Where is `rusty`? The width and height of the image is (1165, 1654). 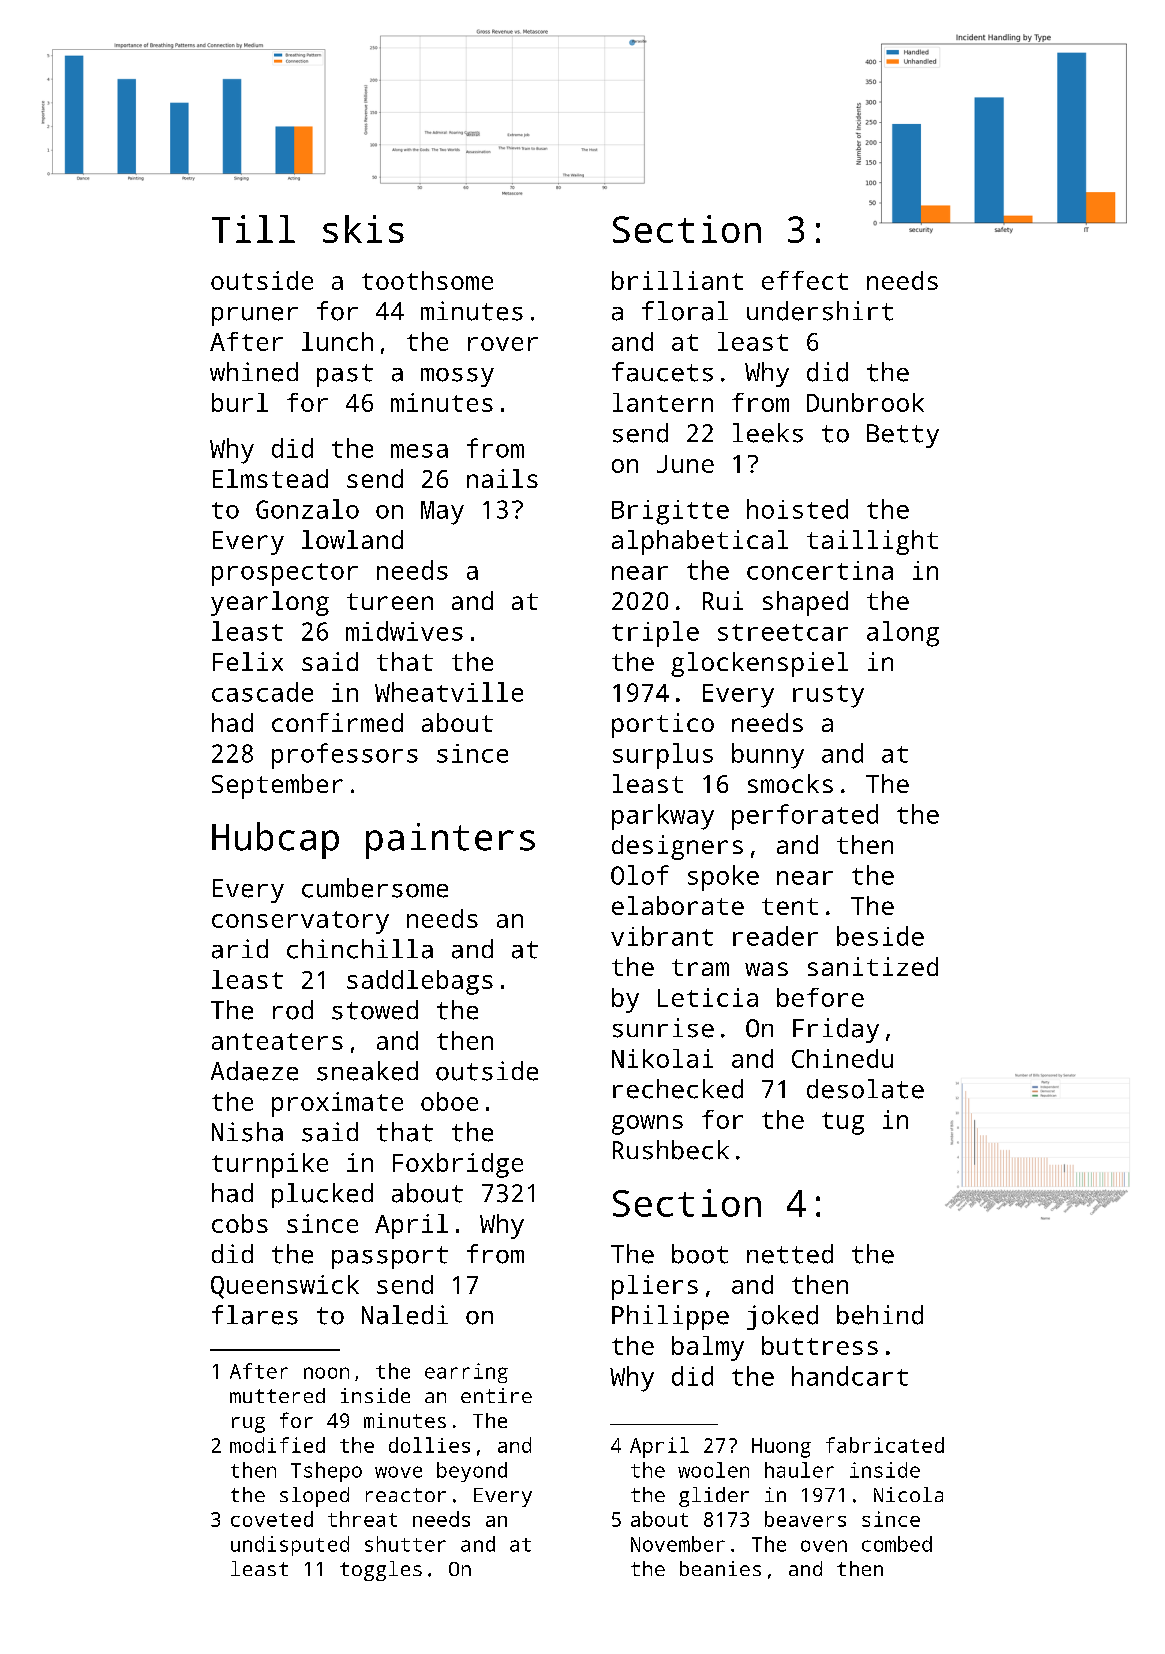
rusty is located at coordinates (828, 696).
